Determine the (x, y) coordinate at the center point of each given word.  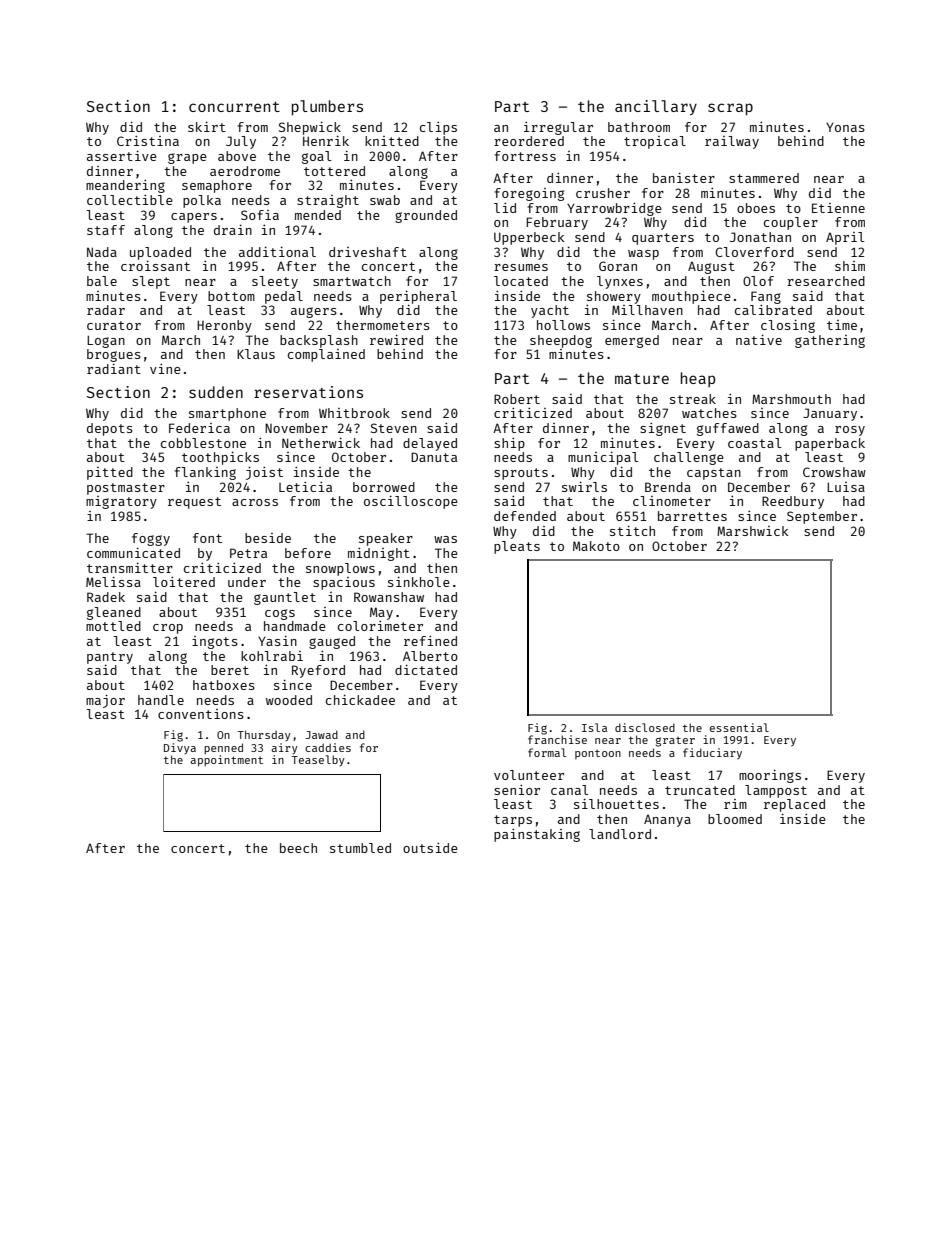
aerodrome (245, 171)
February (557, 223)
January (830, 414)
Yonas (845, 127)
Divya (180, 748)
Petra (248, 553)
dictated (426, 669)
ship (509, 444)
